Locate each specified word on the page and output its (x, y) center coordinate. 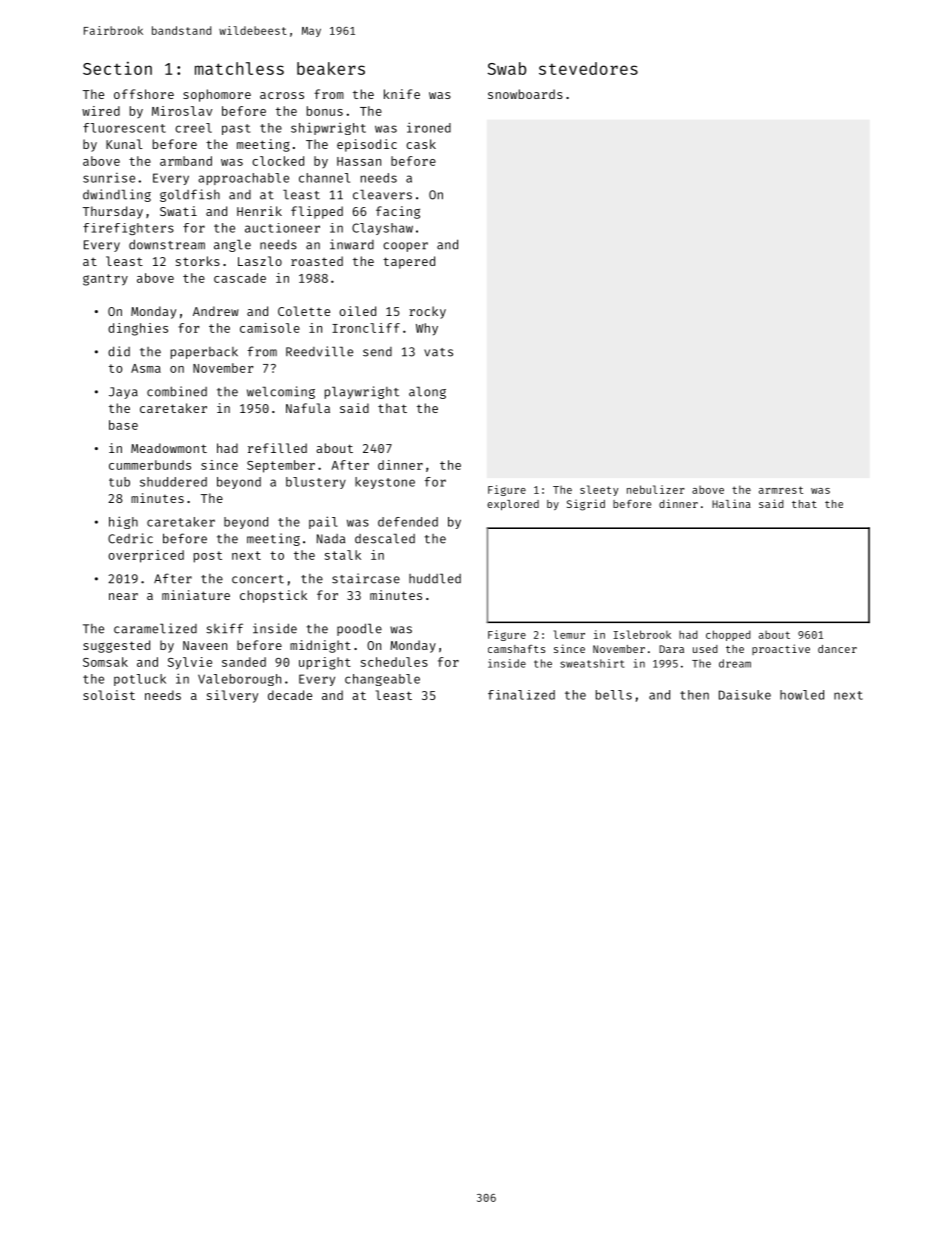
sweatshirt (592, 663)
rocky (427, 312)
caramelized (155, 628)
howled (802, 695)
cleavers (382, 195)
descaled (385, 539)
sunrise (109, 178)
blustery (316, 483)
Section (117, 68)
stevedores (588, 68)
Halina (731, 503)
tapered (409, 262)
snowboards (525, 94)
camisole (270, 328)
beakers (331, 68)
